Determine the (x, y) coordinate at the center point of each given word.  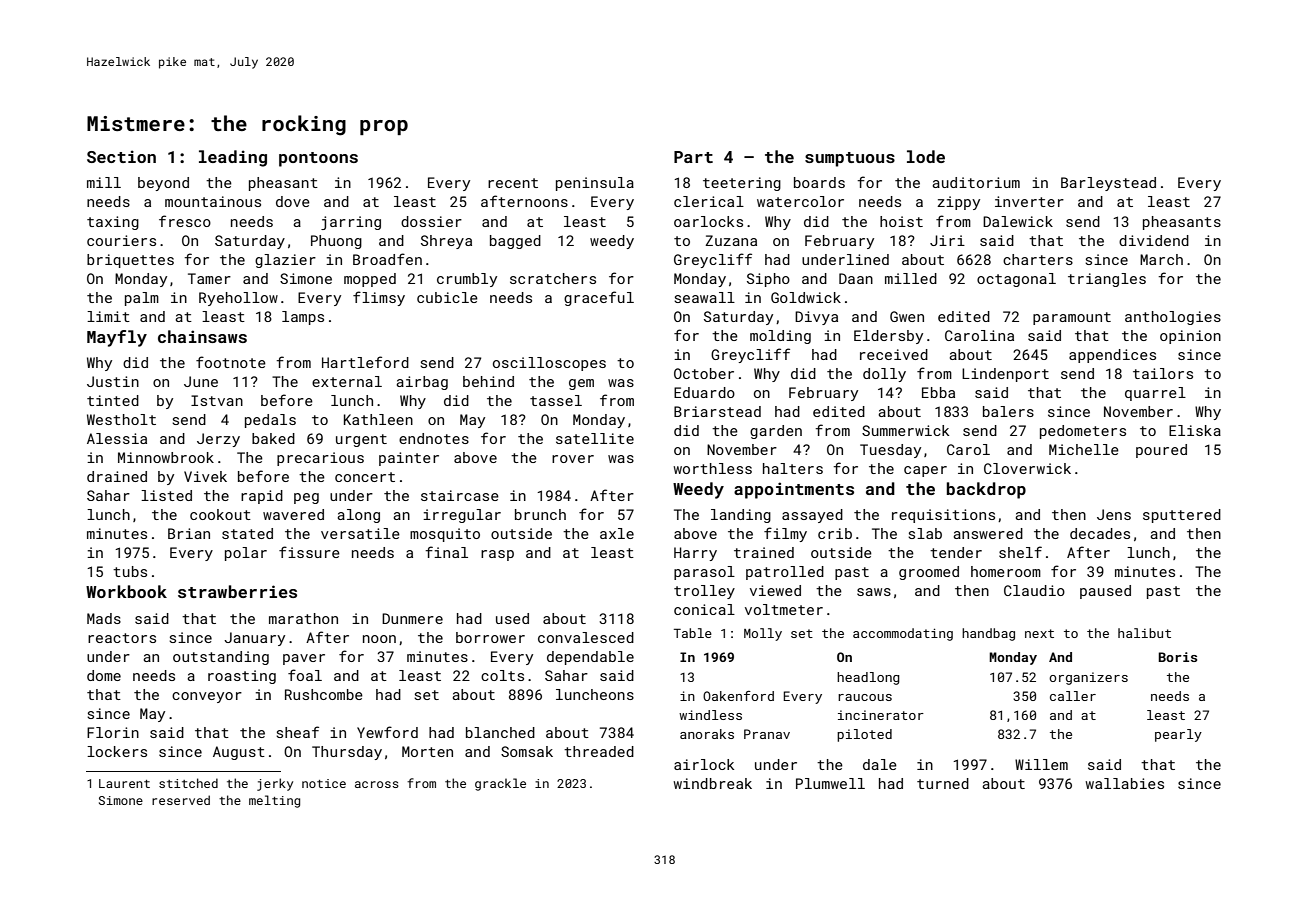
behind (488, 381)
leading (233, 158)
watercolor (800, 201)
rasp (497, 555)
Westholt (121, 419)
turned (943, 783)
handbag (988, 634)
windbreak (712, 783)
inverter (1029, 201)
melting (274, 801)
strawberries (237, 591)
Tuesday (890, 451)
